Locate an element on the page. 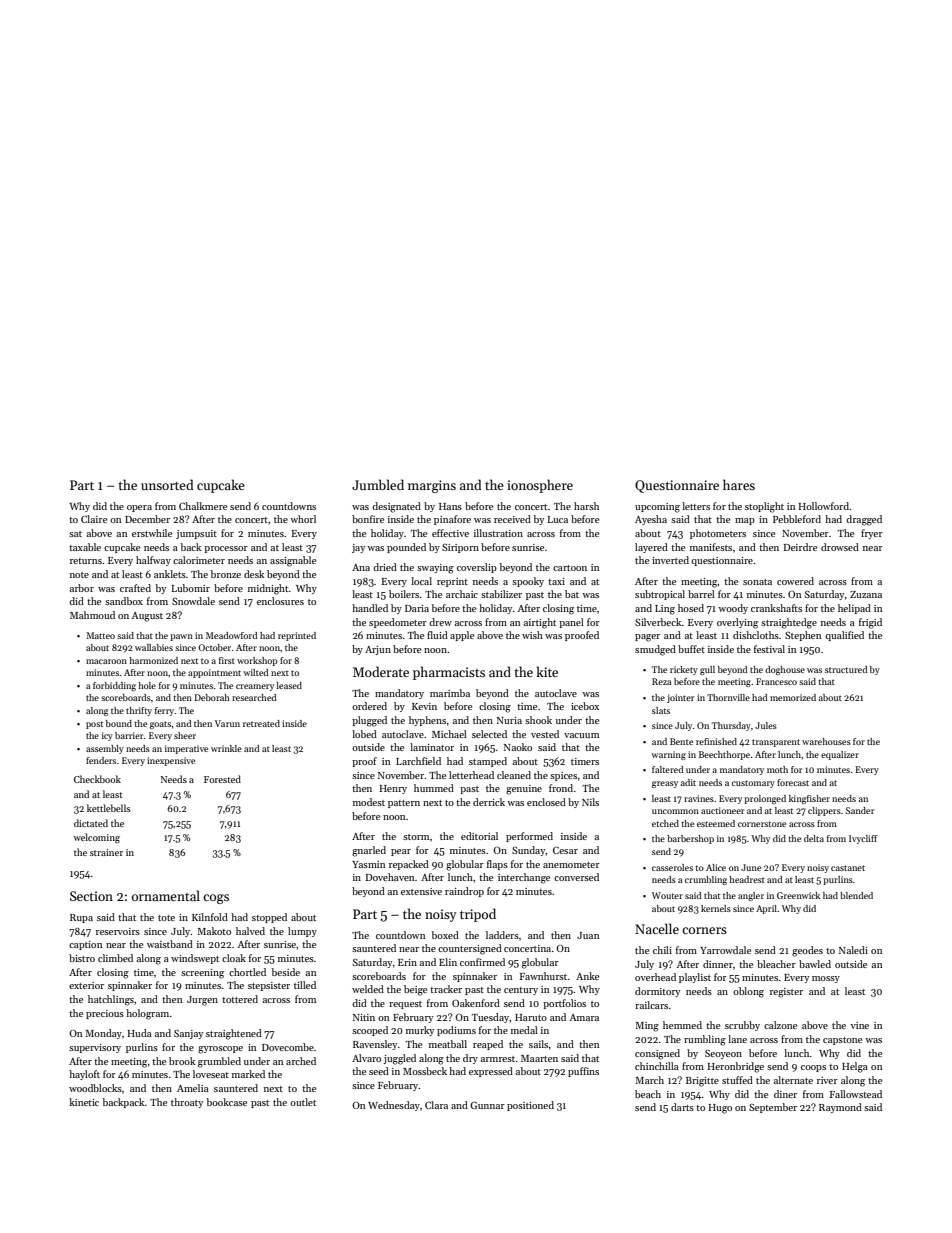 The width and height of the image is (952, 1233). inverted is located at coordinates (670, 560).
